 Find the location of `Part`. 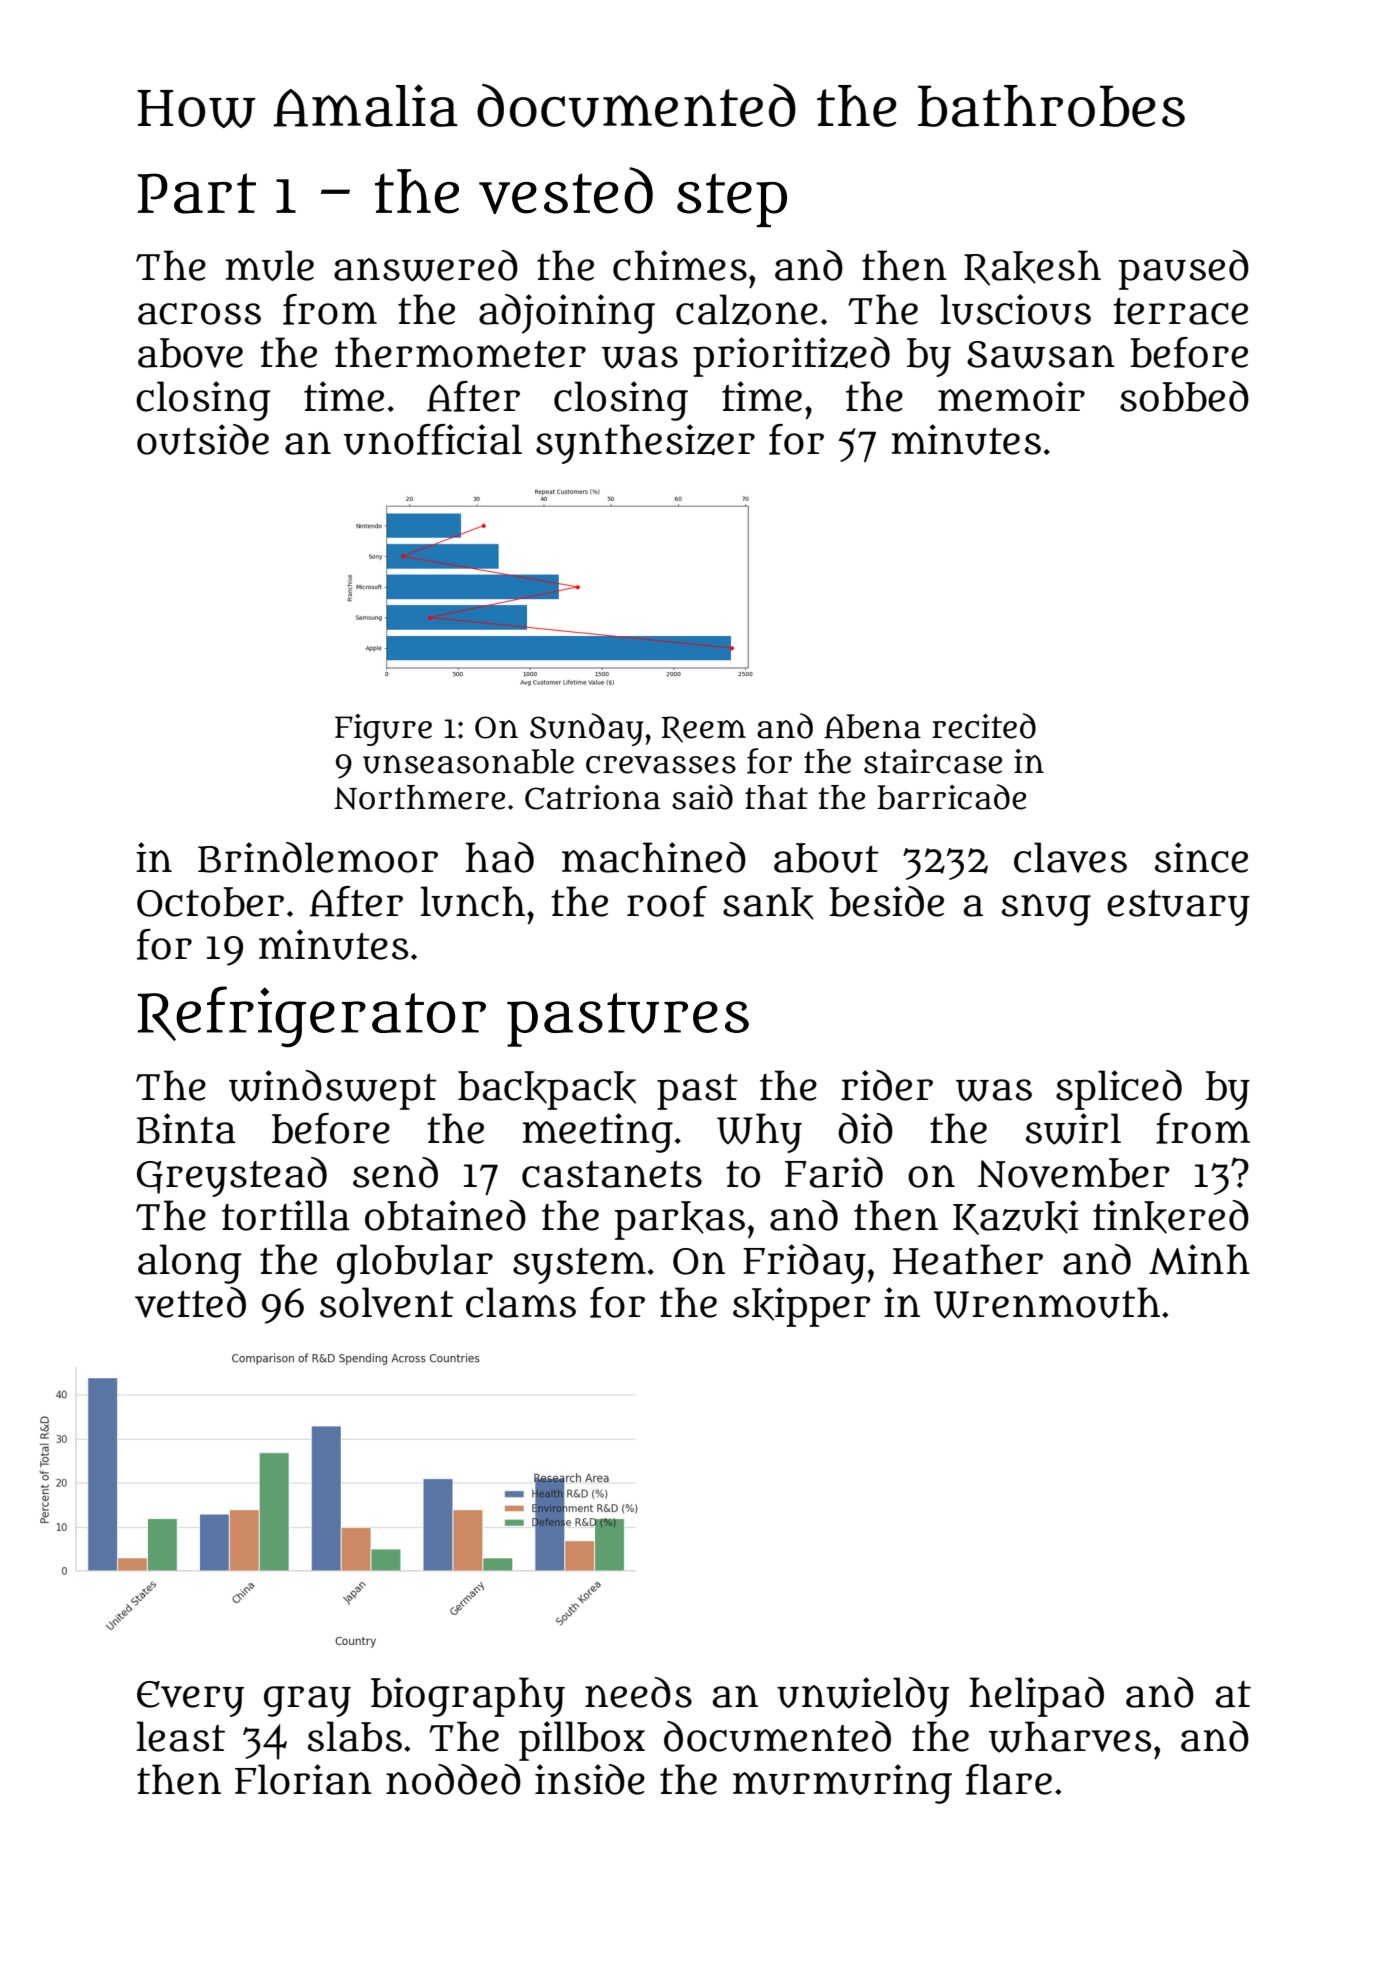

Part is located at coordinates (197, 193).
